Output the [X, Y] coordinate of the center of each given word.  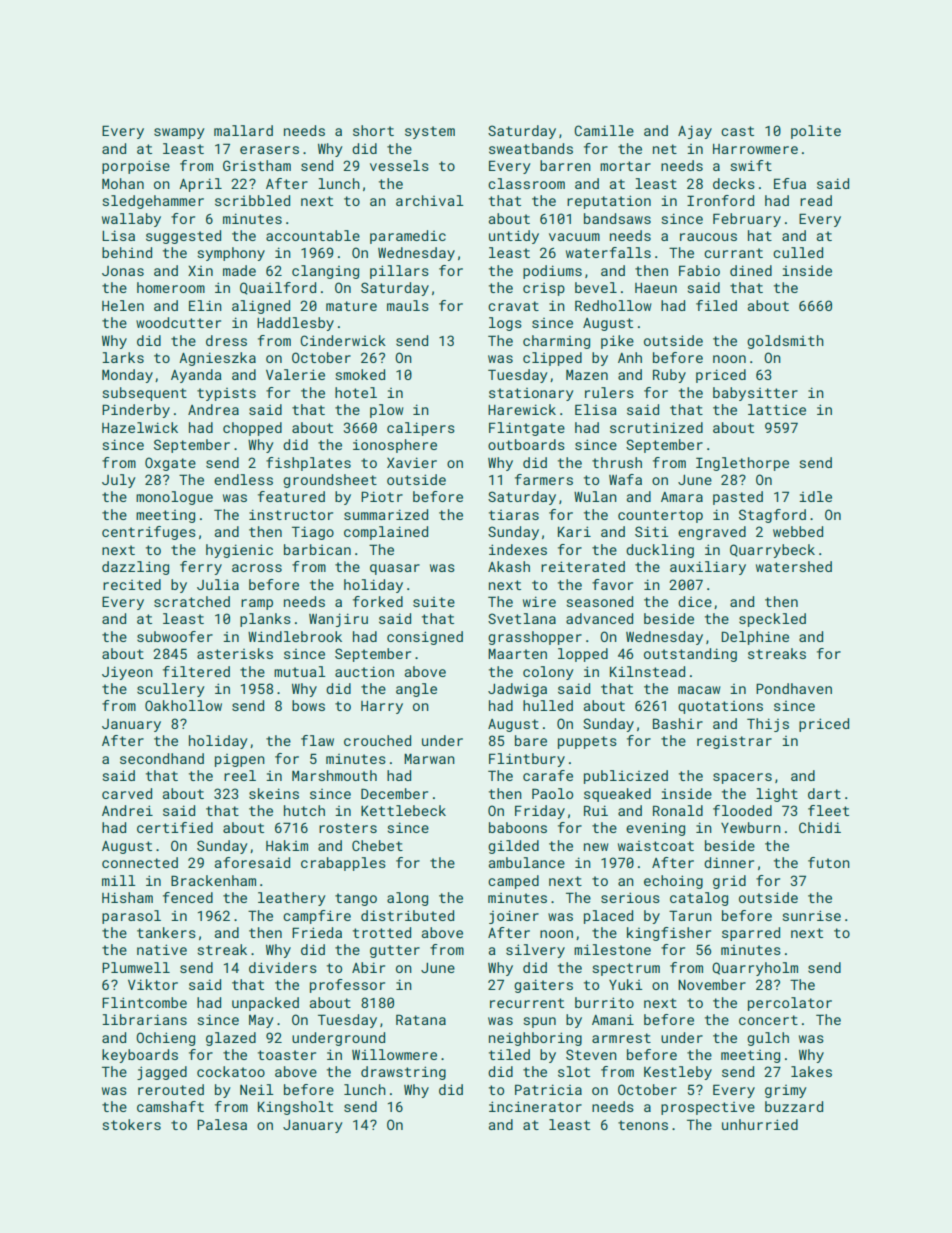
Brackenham [213, 880]
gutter [395, 951]
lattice [777, 409]
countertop [660, 516]
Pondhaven [794, 688]
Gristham [257, 165]
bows [308, 705]
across [257, 568]
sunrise [811, 915]
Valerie [295, 374]
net [665, 149]
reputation [609, 202]
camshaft [170, 1106]
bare [531, 740]
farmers [544, 479]
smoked [360, 374]
